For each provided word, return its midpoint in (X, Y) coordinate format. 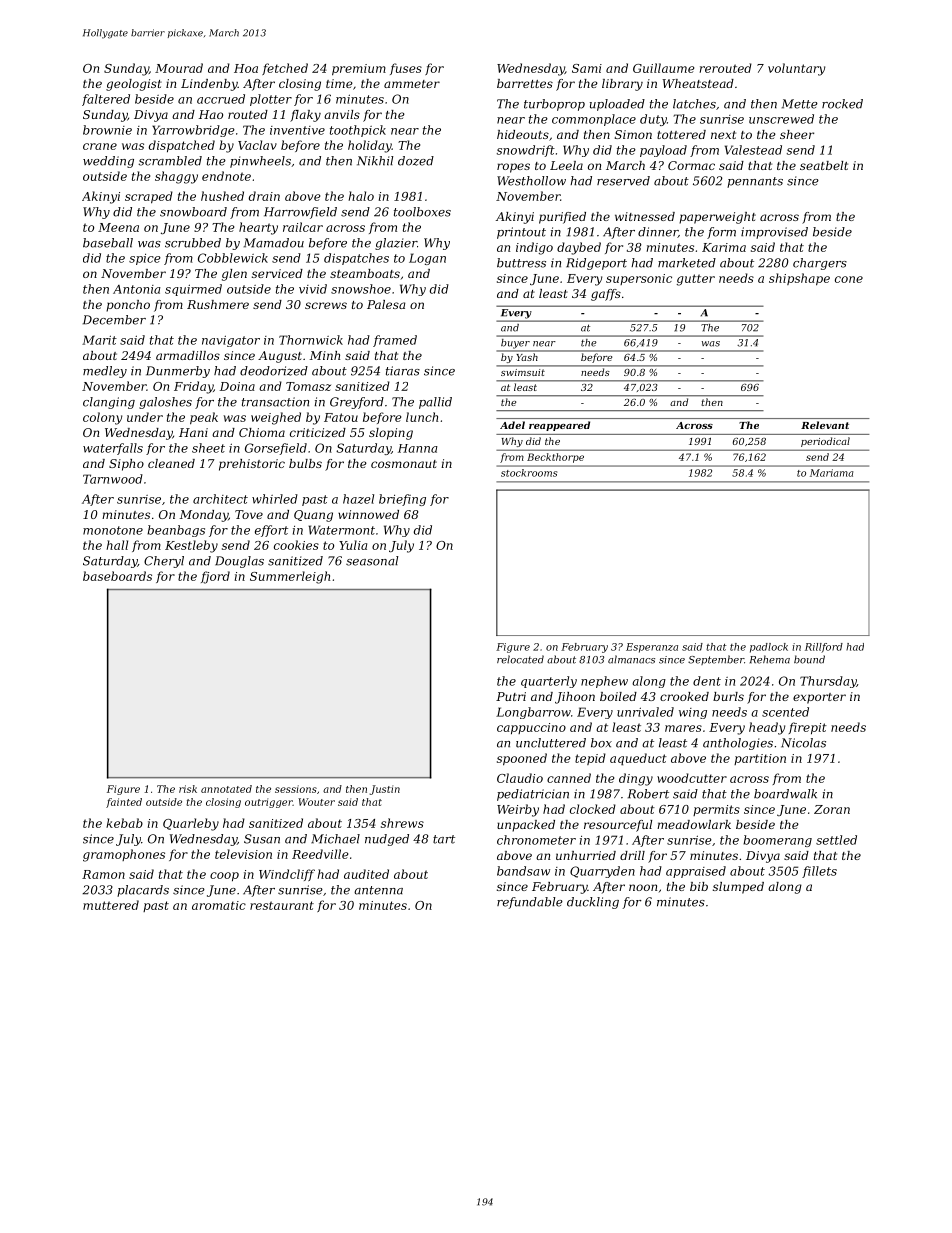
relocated (520, 659)
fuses (406, 69)
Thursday (828, 682)
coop (224, 876)
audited (366, 874)
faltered (106, 100)
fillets (819, 872)
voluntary (796, 69)
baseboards (117, 576)
